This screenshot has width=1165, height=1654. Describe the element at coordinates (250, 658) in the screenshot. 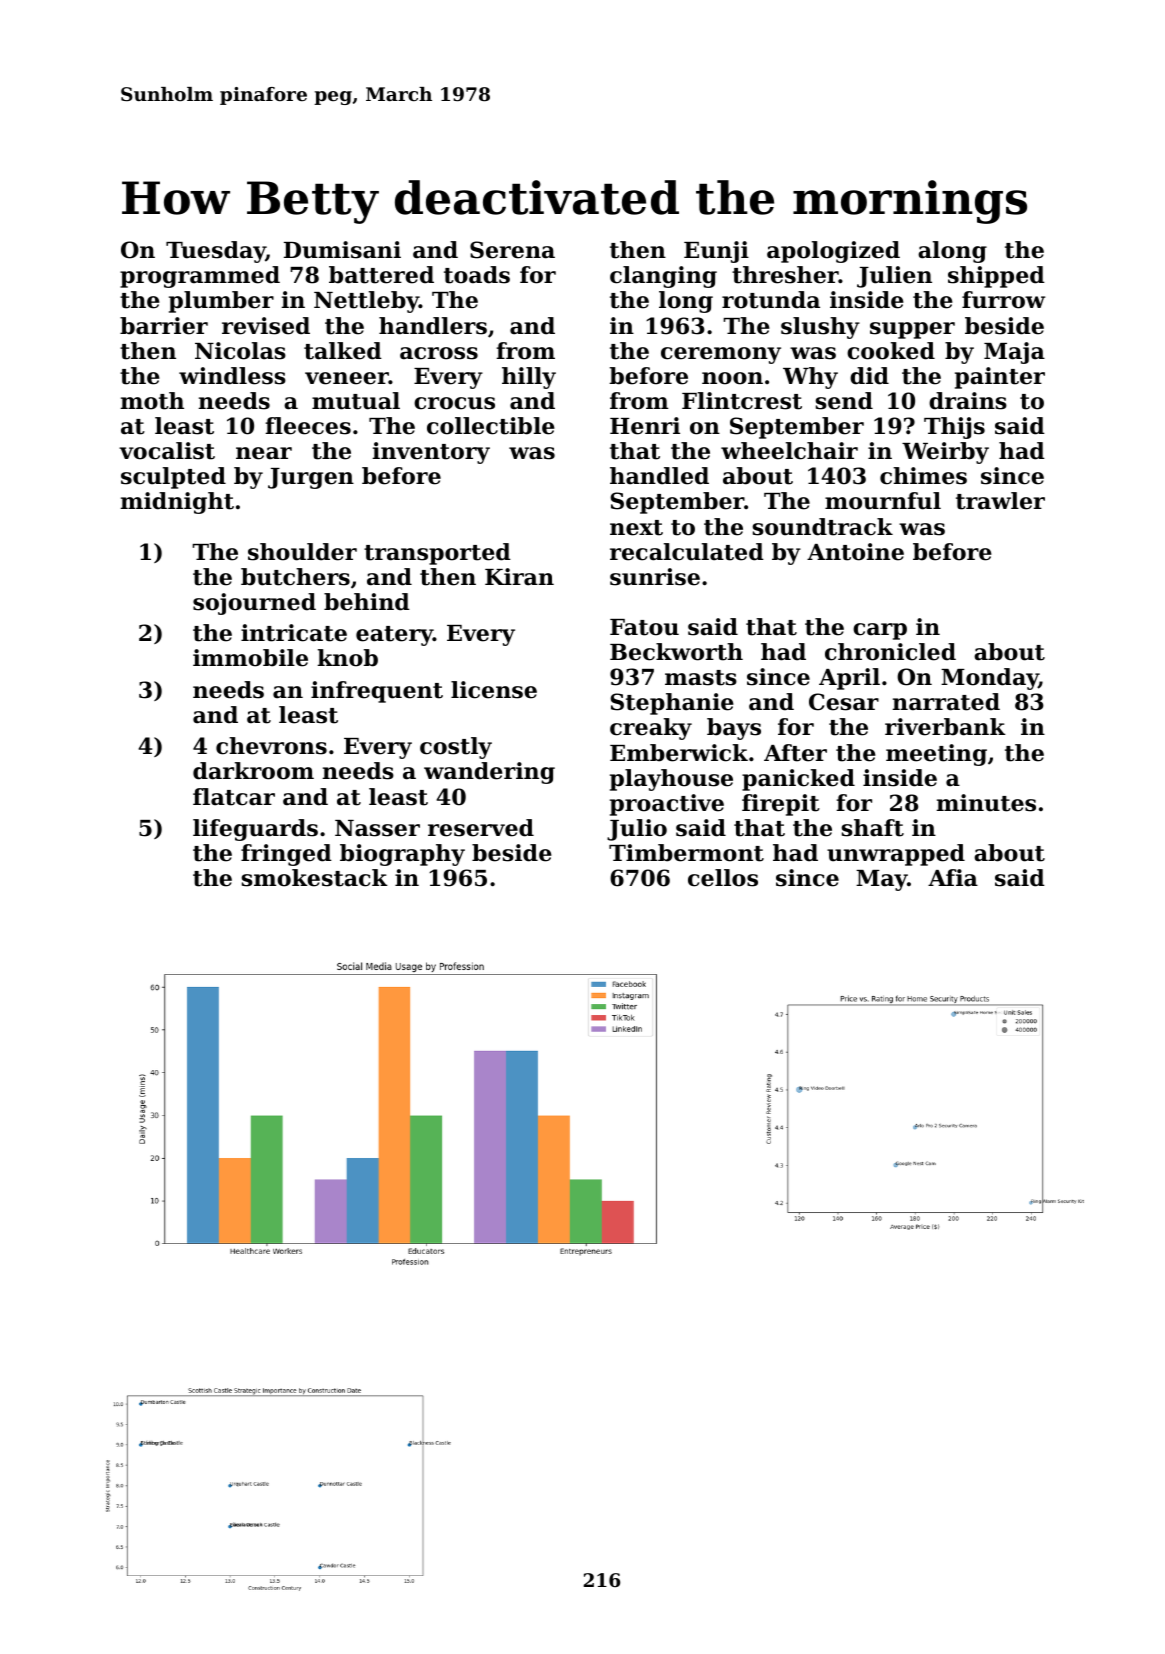

I see `immobile` at that location.
